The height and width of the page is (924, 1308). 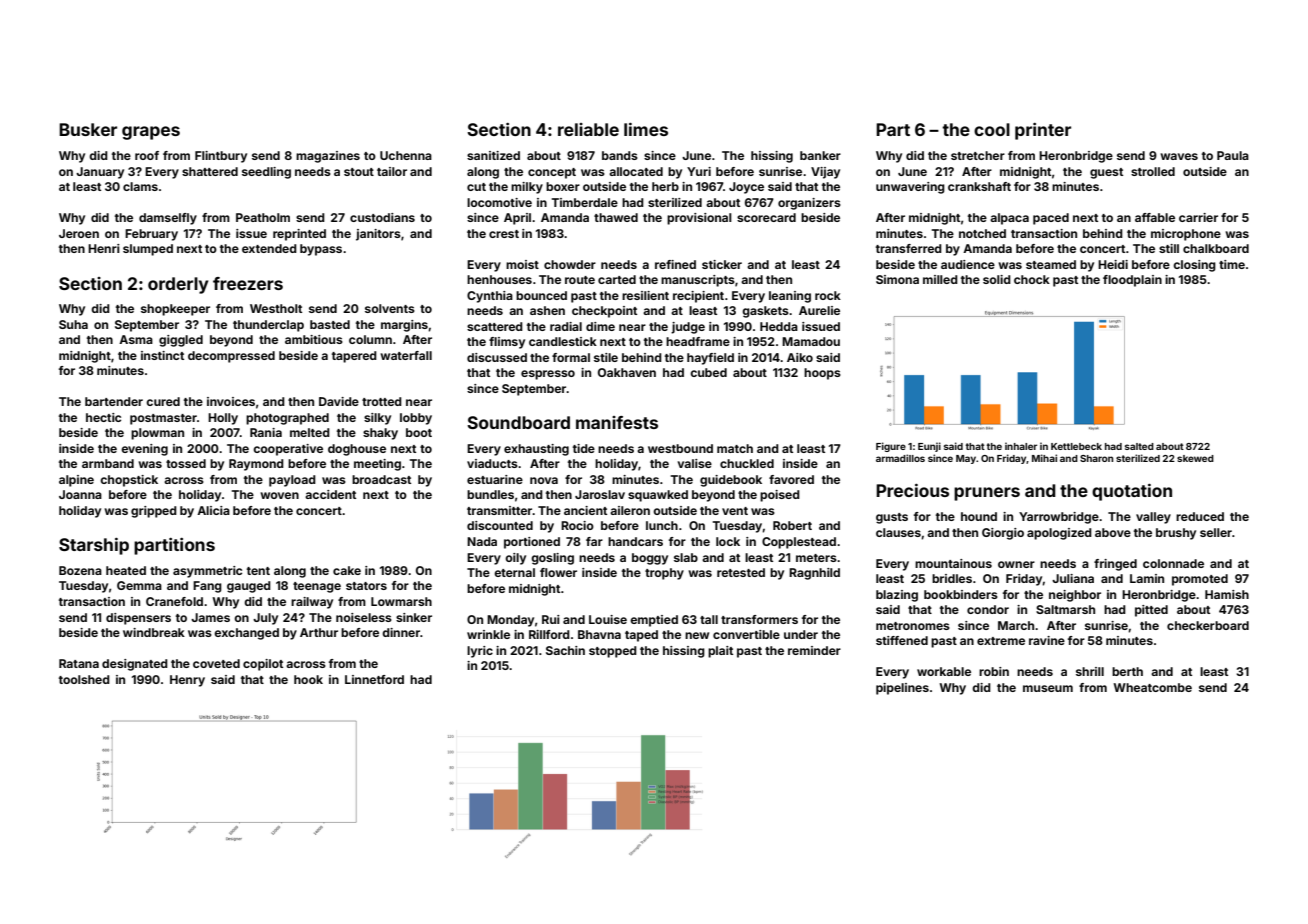 What do you see at coordinates (588, 129) in the page?
I see `reliable` at bounding box center [588, 129].
